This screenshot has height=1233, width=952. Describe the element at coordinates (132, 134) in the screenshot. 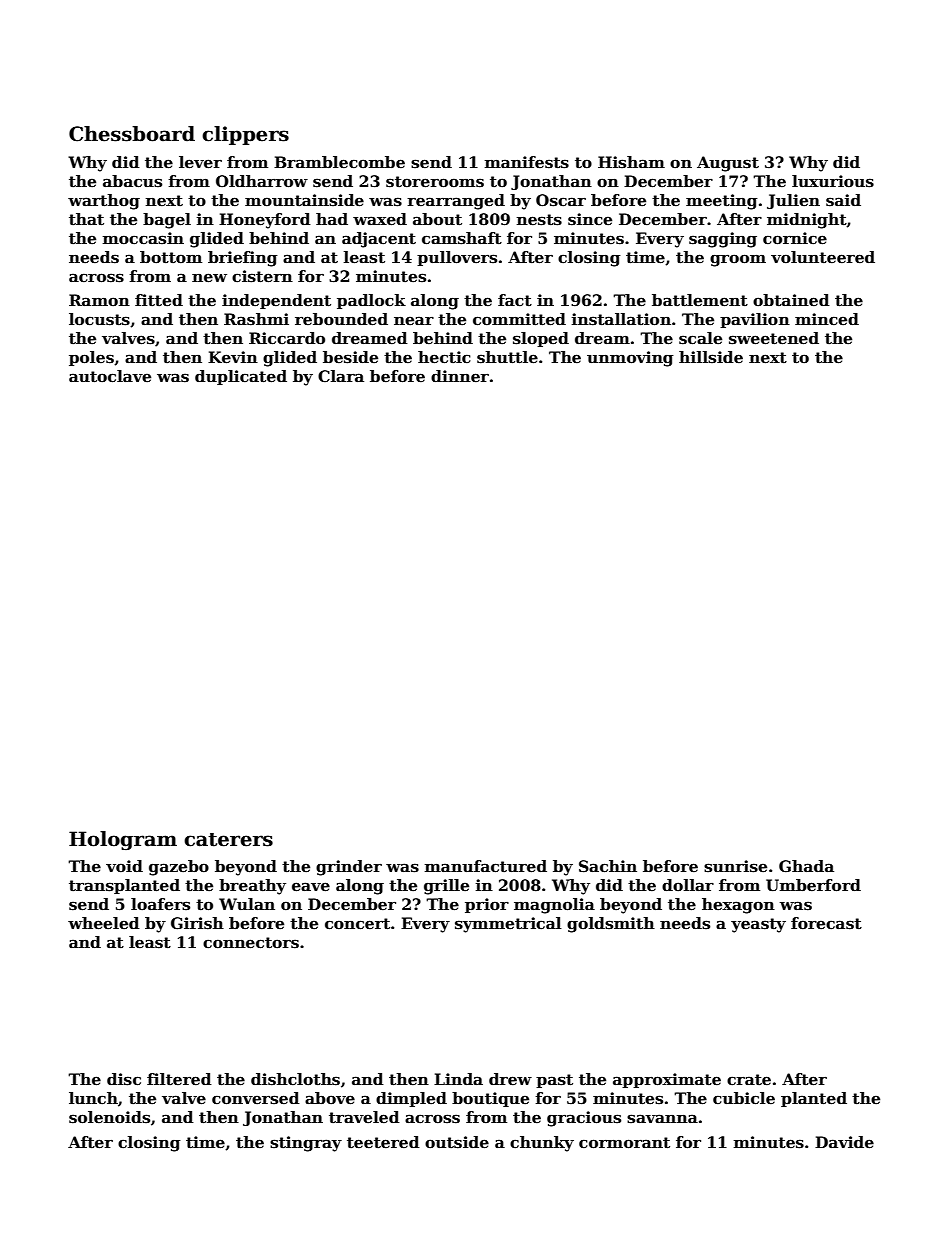

I see `Chessboard` at that location.
